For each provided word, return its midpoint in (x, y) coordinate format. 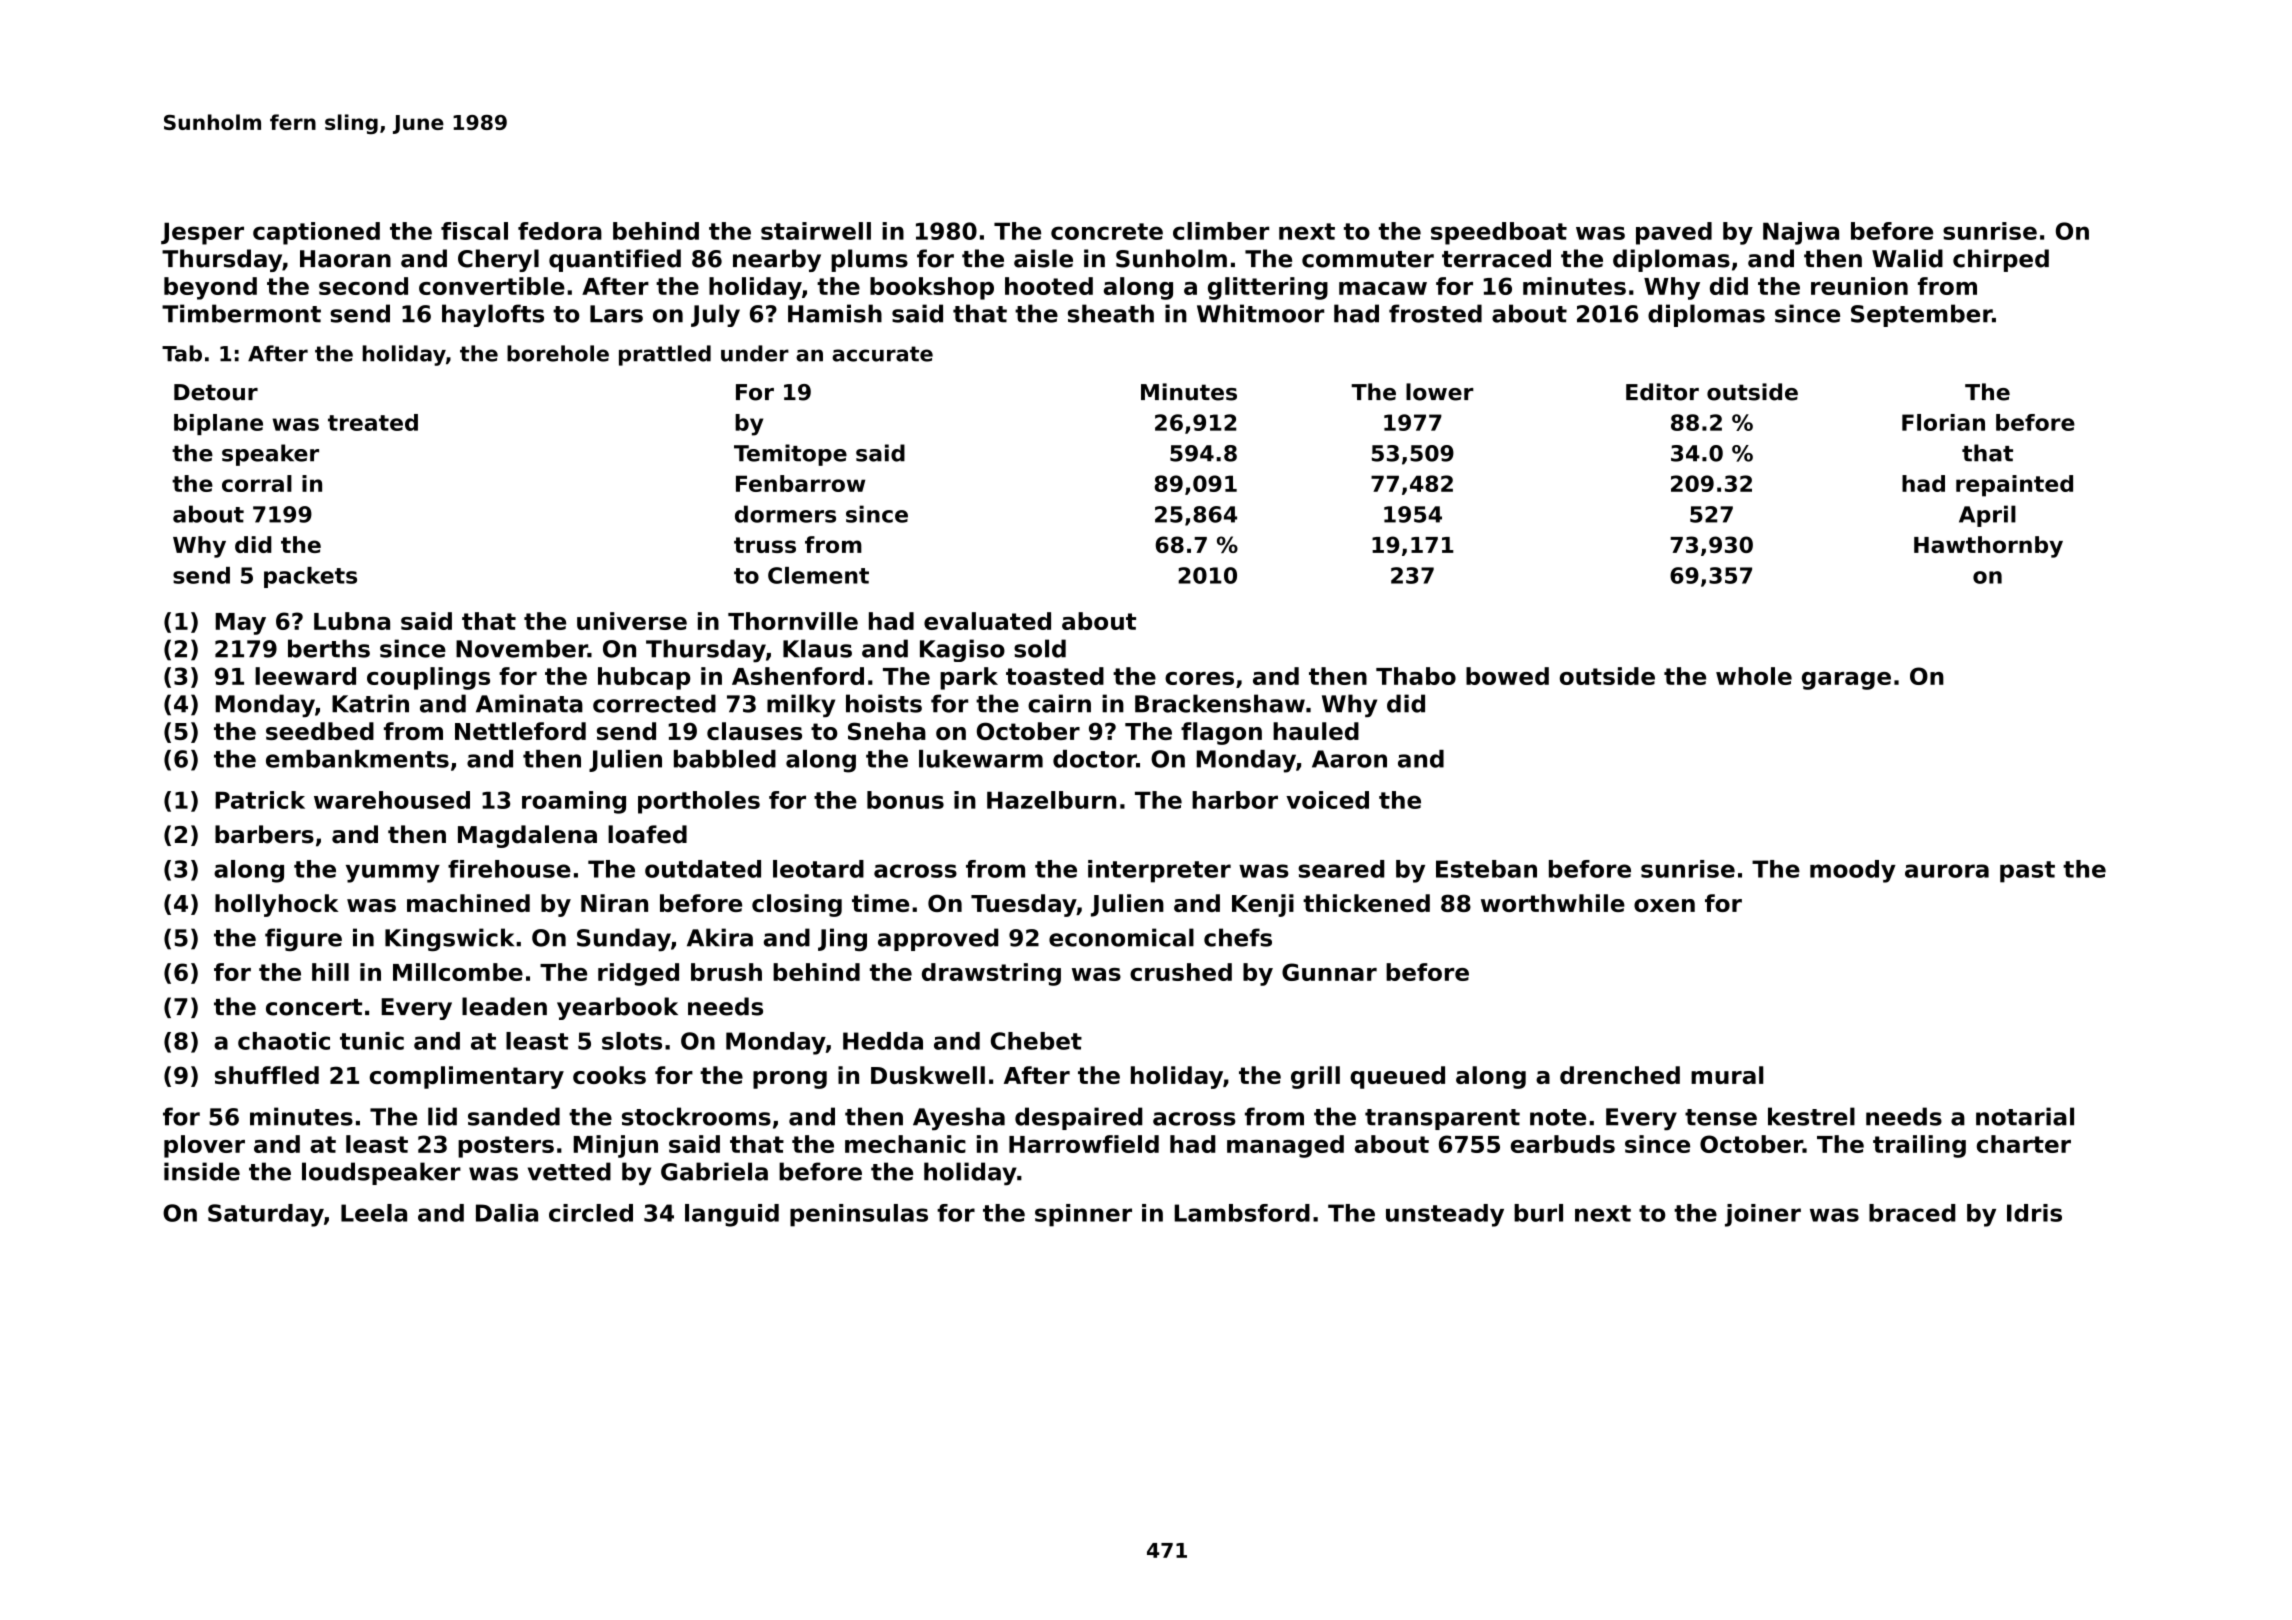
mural (1727, 1075)
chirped (2001, 260)
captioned (316, 233)
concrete (1107, 231)
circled (591, 1213)
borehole (558, 353)
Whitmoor (1260, 313)
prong (790, 1080)
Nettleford (520, 731)
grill (1315, 1077)
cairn (1059, 703)
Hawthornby (1988, 547)
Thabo (1416, 676)
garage (1846, 681)
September (1921, 315)
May (240, 624)
